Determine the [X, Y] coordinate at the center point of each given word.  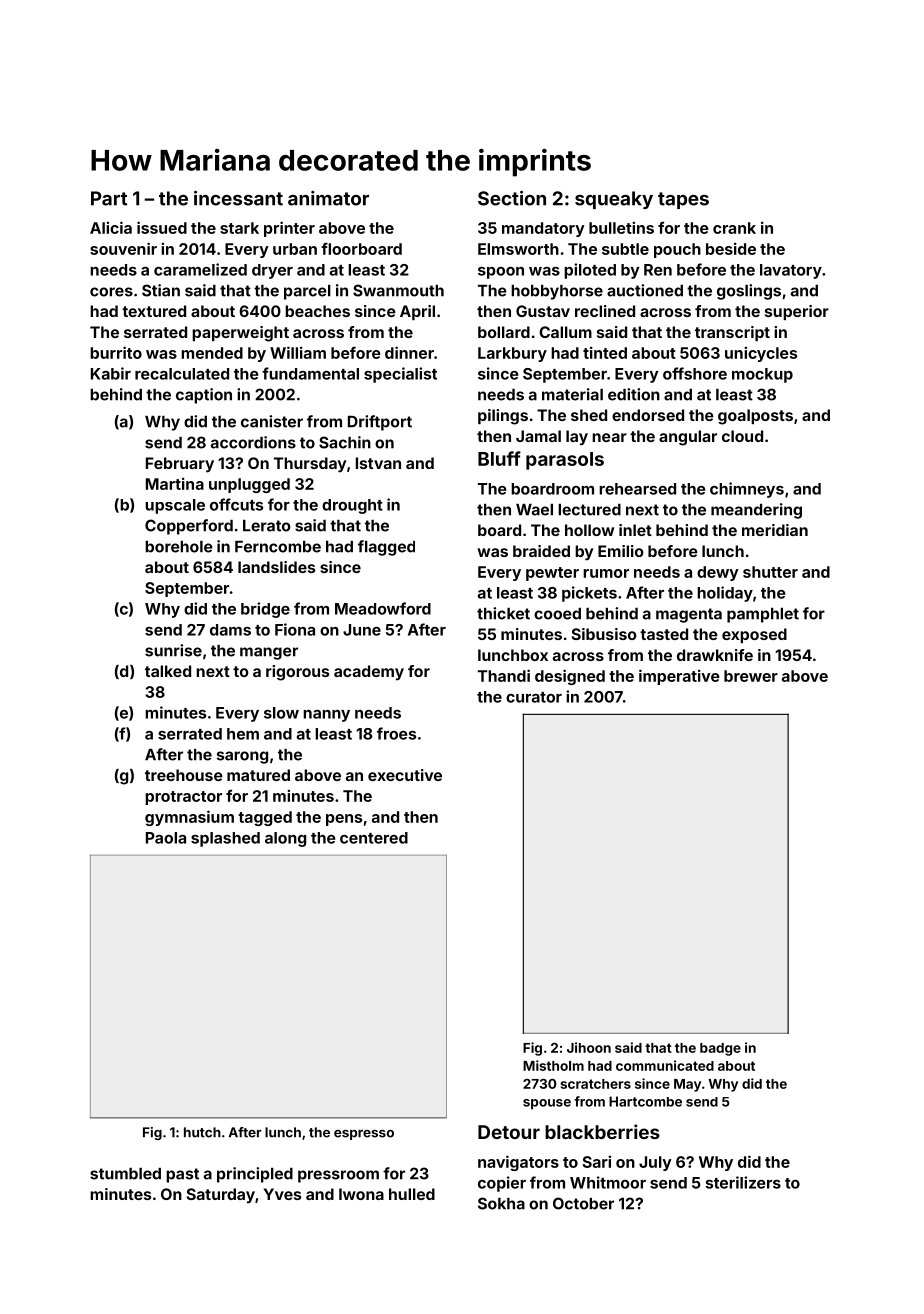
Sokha [501, 1203]
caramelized [200, 269]
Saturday [221, 1196]
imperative [679, 677]
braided [541, 551]
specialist [400, 375]
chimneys [747, 490]
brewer [751, 676]
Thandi [504, 675]
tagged [265, 818]
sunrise [173, 650]
